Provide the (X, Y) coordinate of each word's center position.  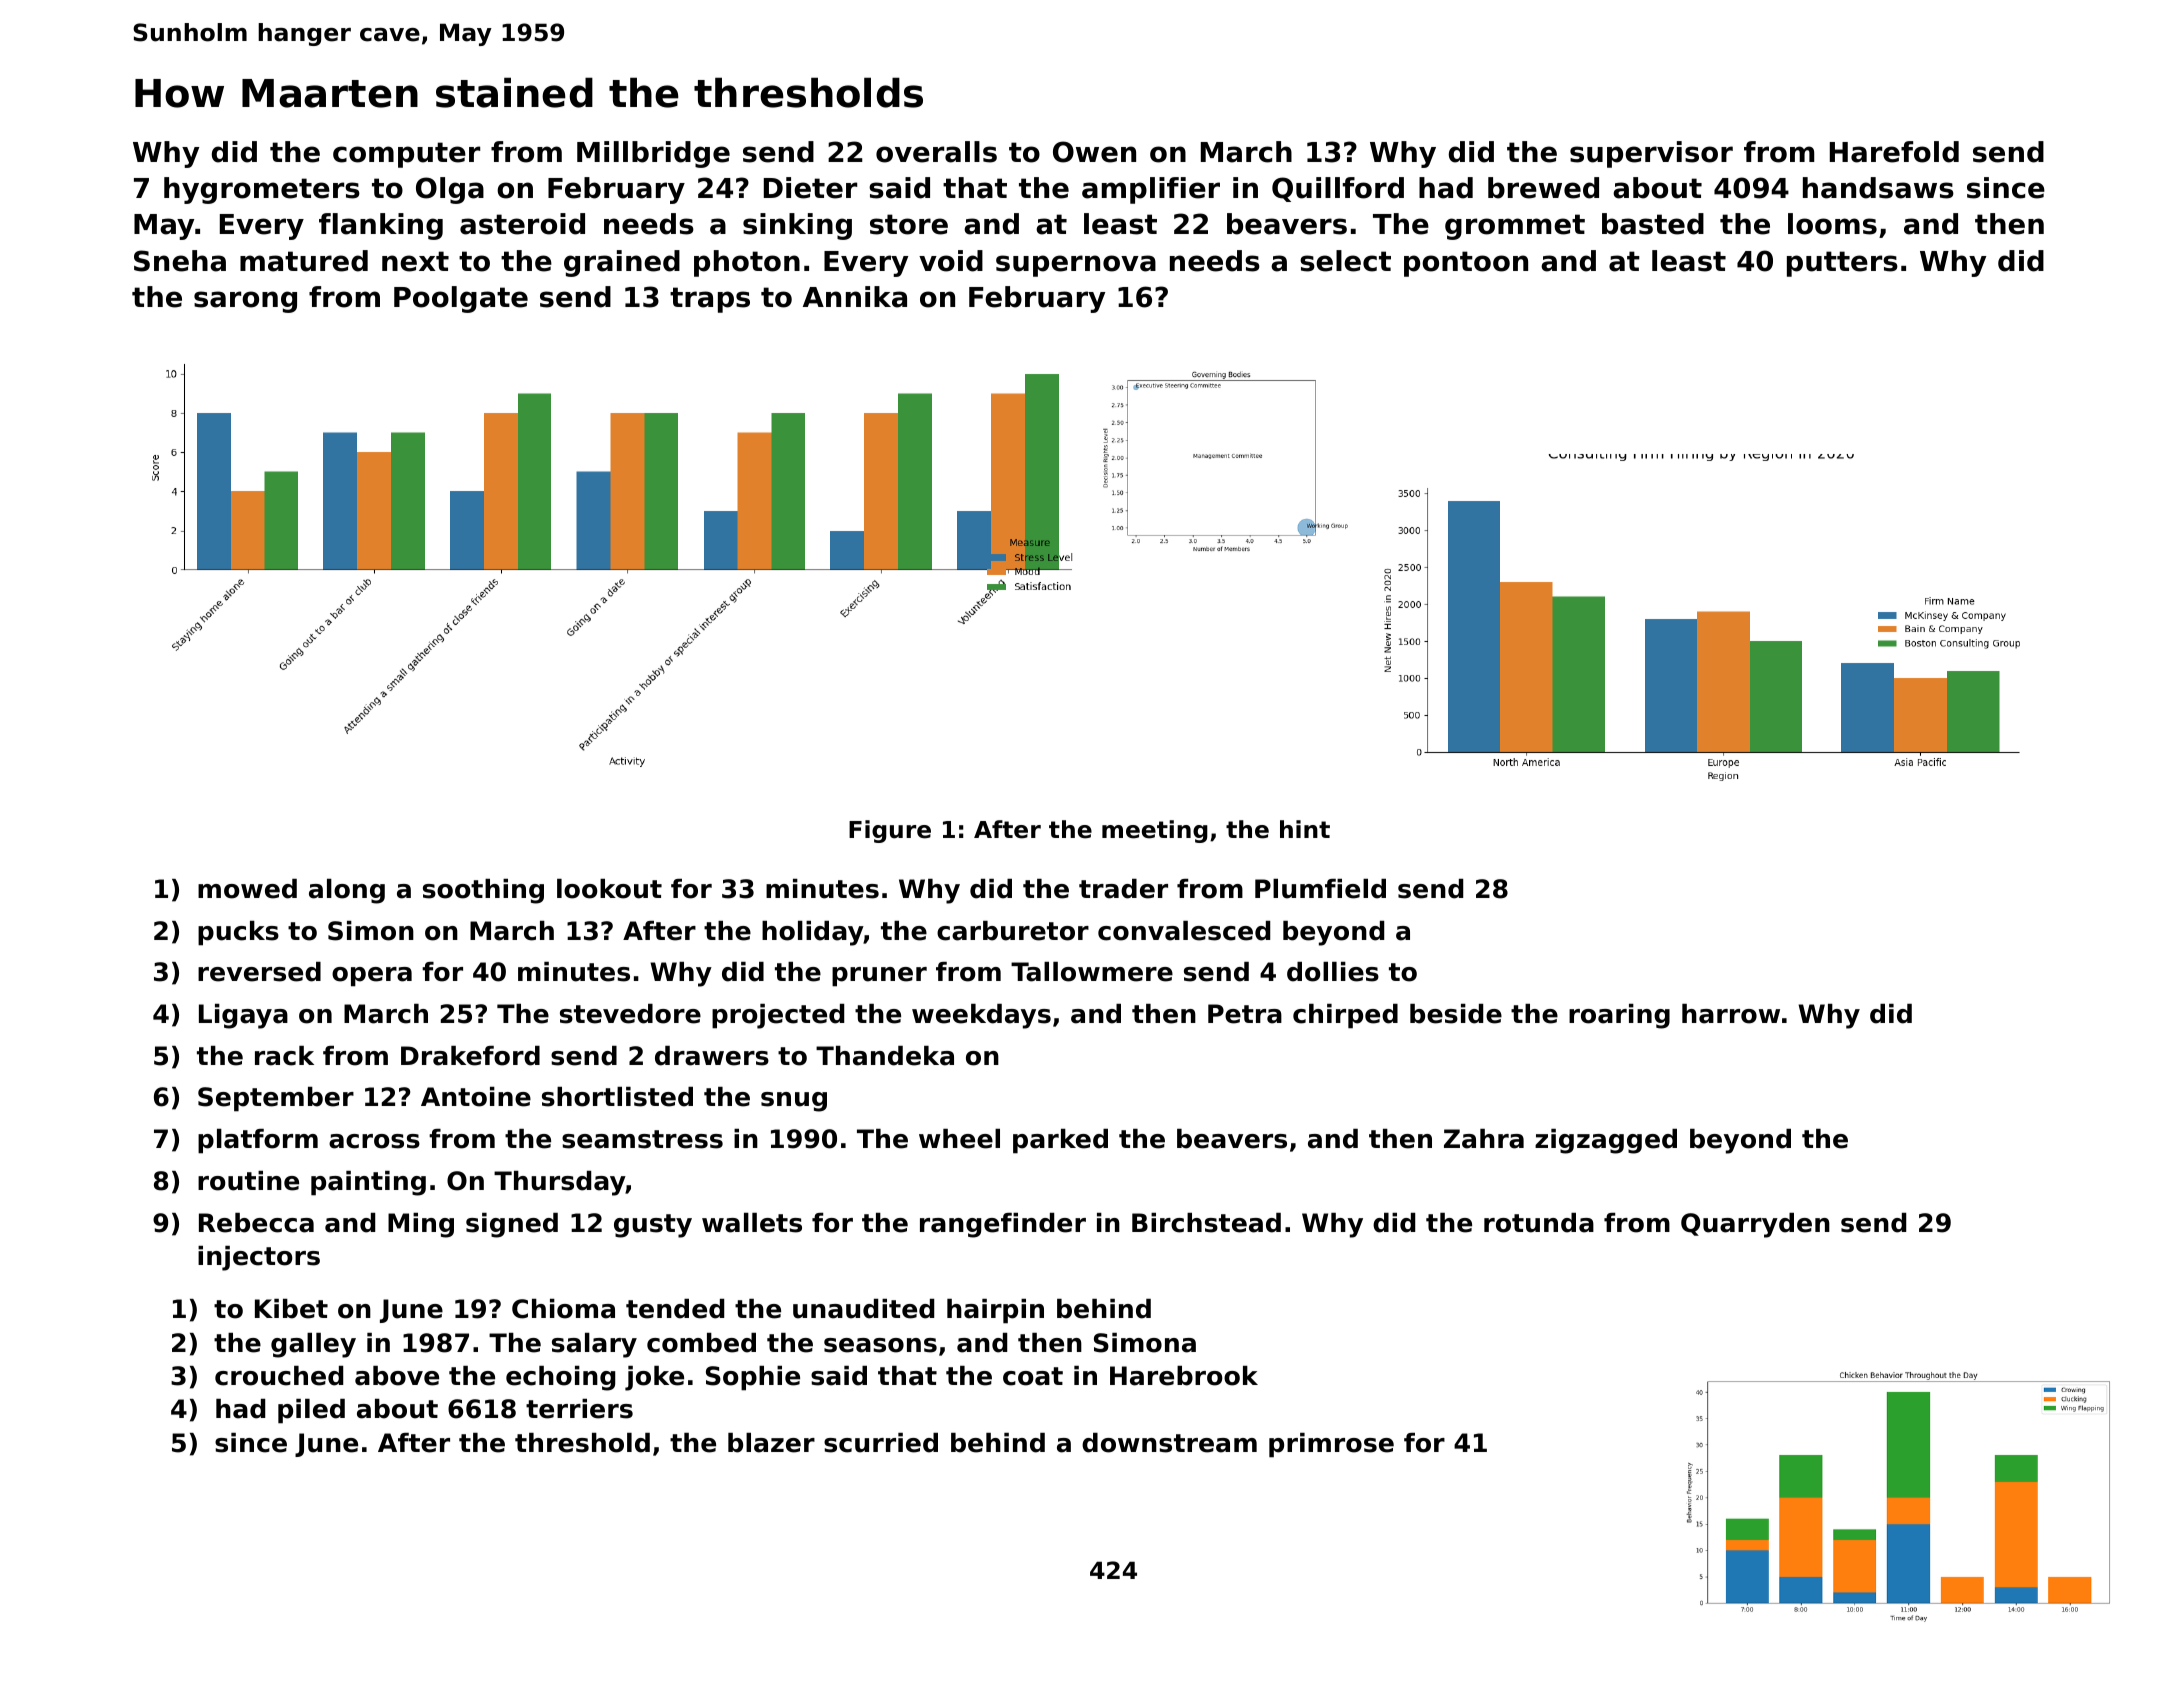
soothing (483, 891)
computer (406, 155)
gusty (653, 1226)
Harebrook (1184, 1376)
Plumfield (1320, 889)
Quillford (1338, 189)
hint (1305, 829)
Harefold (1894, 152)
